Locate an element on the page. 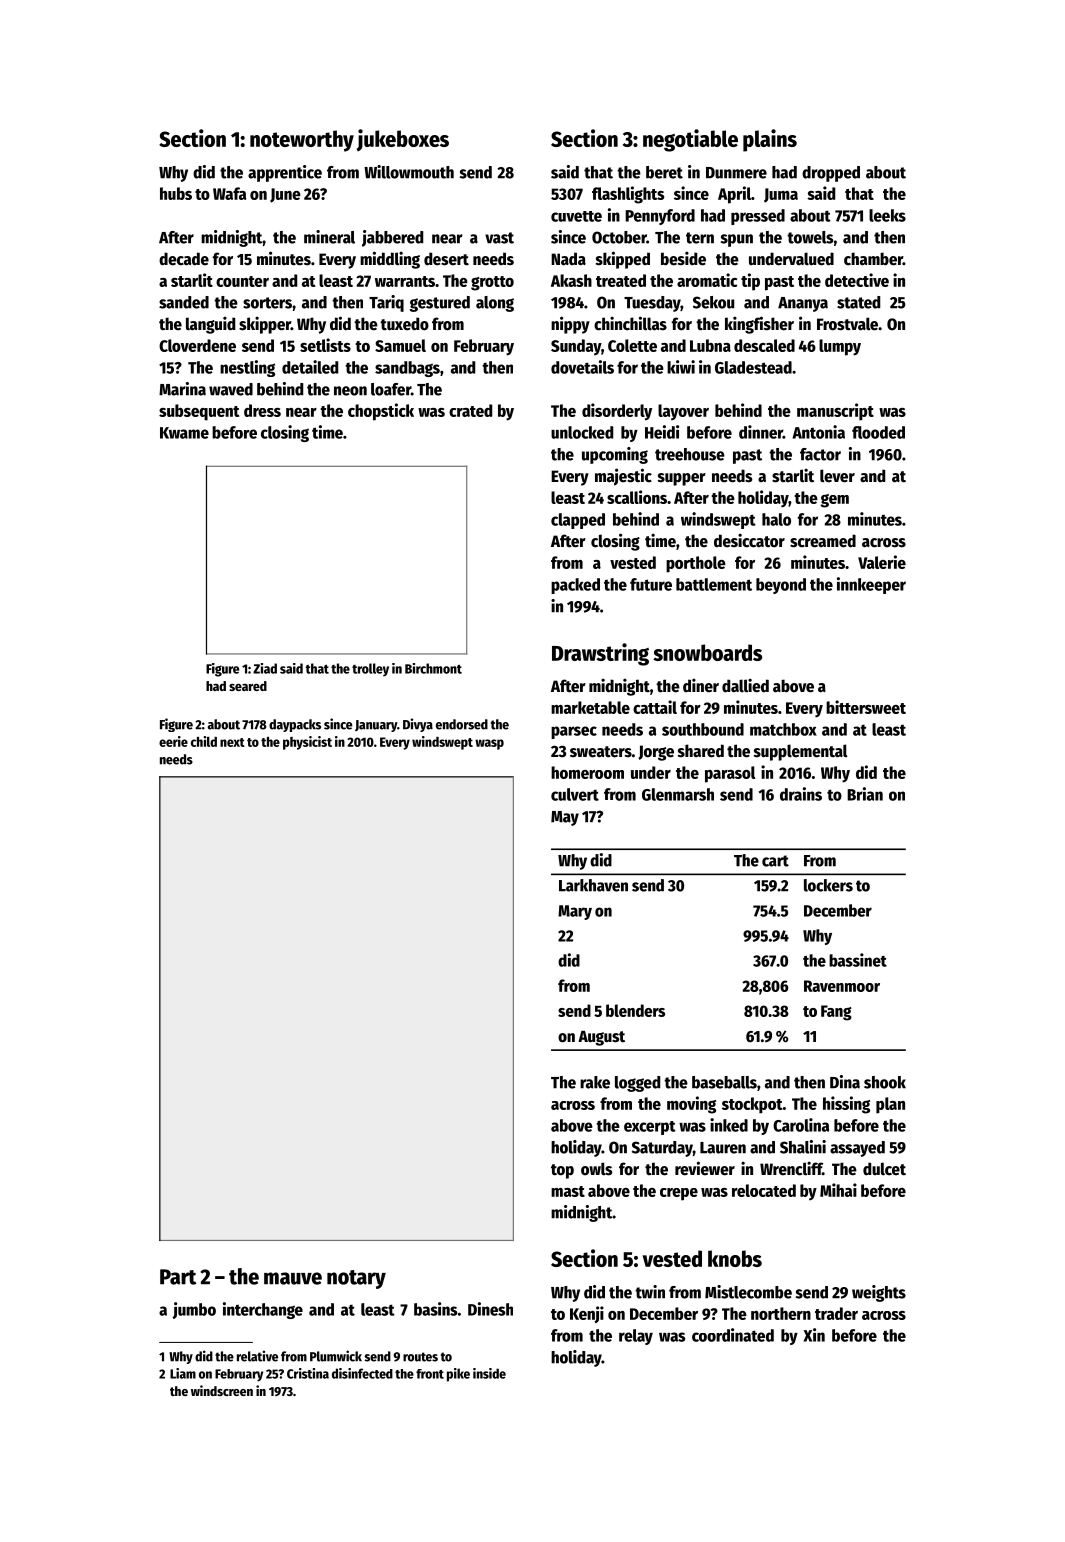 This page has width=1065, height=1542. Ziad is located at coordinates (265, 668).
